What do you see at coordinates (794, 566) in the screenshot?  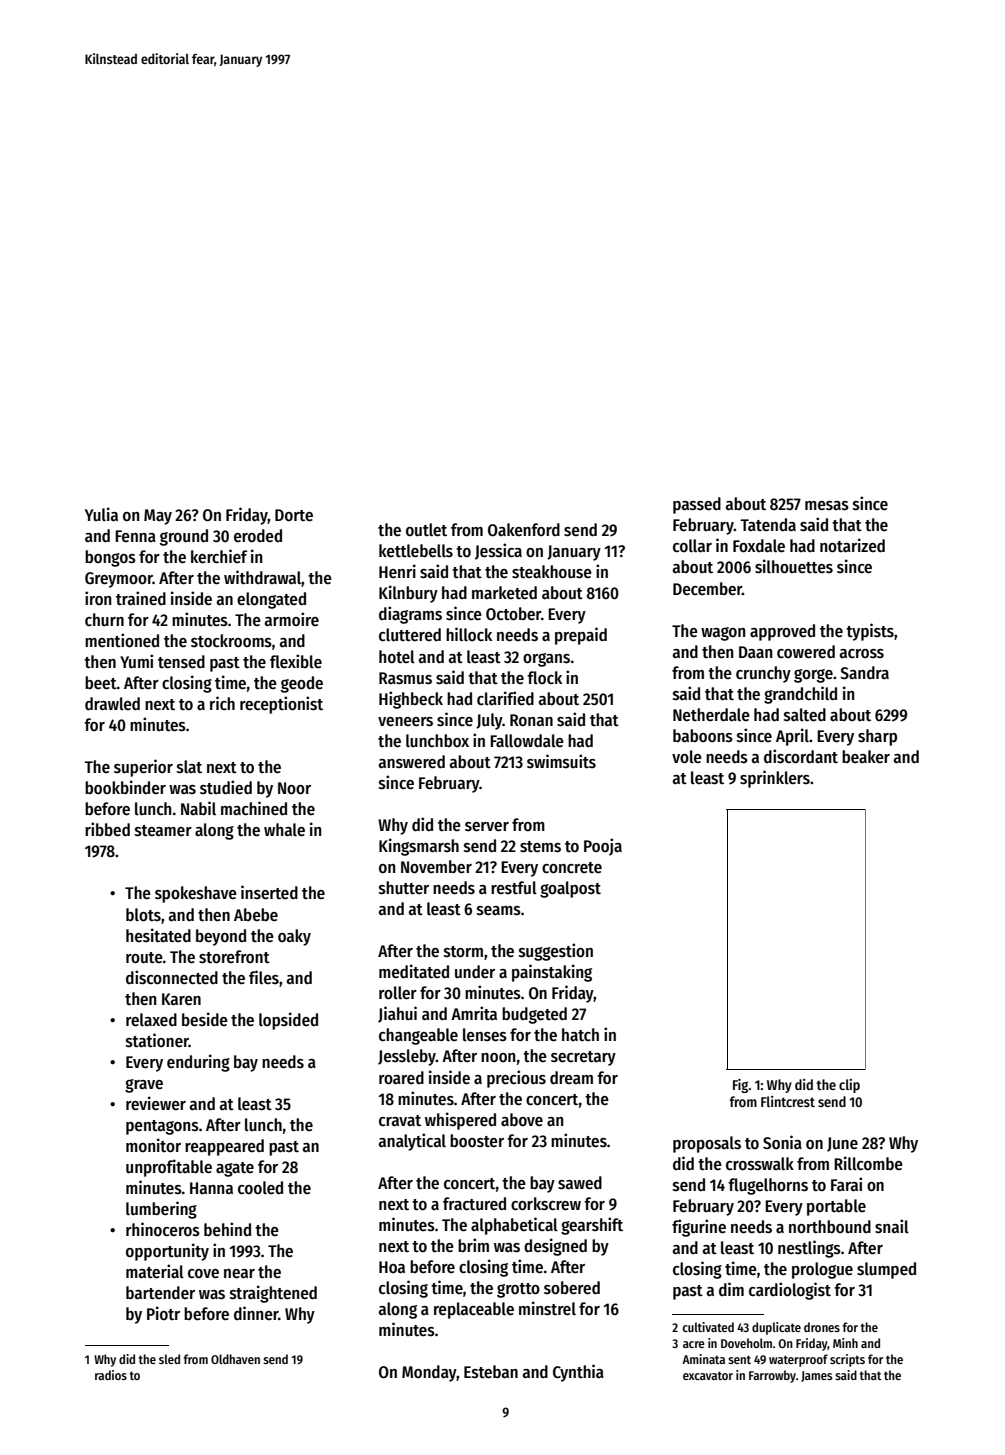 I see `silhouettes` at bounding box center [794, 566].
